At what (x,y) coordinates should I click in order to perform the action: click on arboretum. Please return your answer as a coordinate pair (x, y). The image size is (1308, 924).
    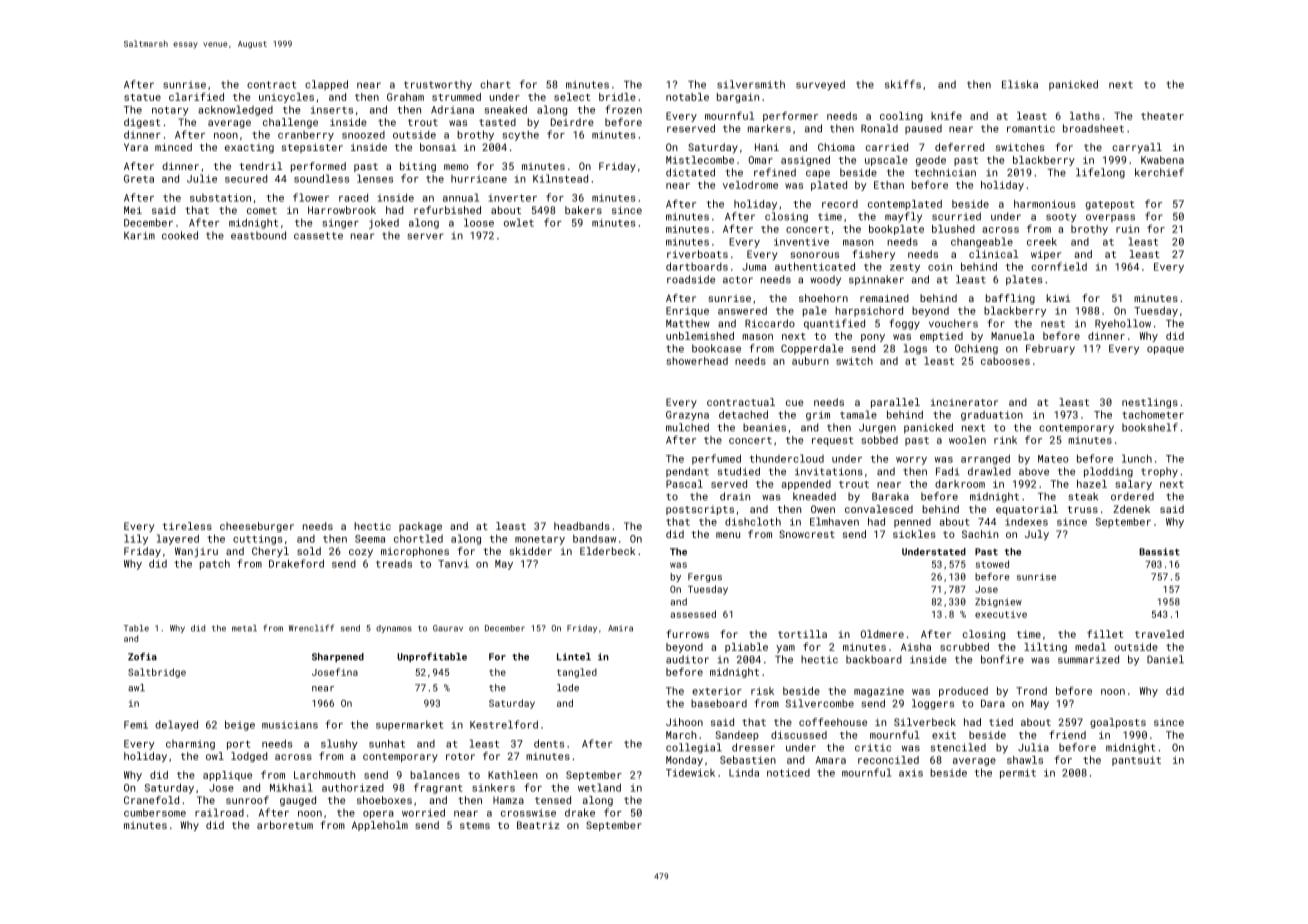
    Looking at the image, I should click on (285, 825).
